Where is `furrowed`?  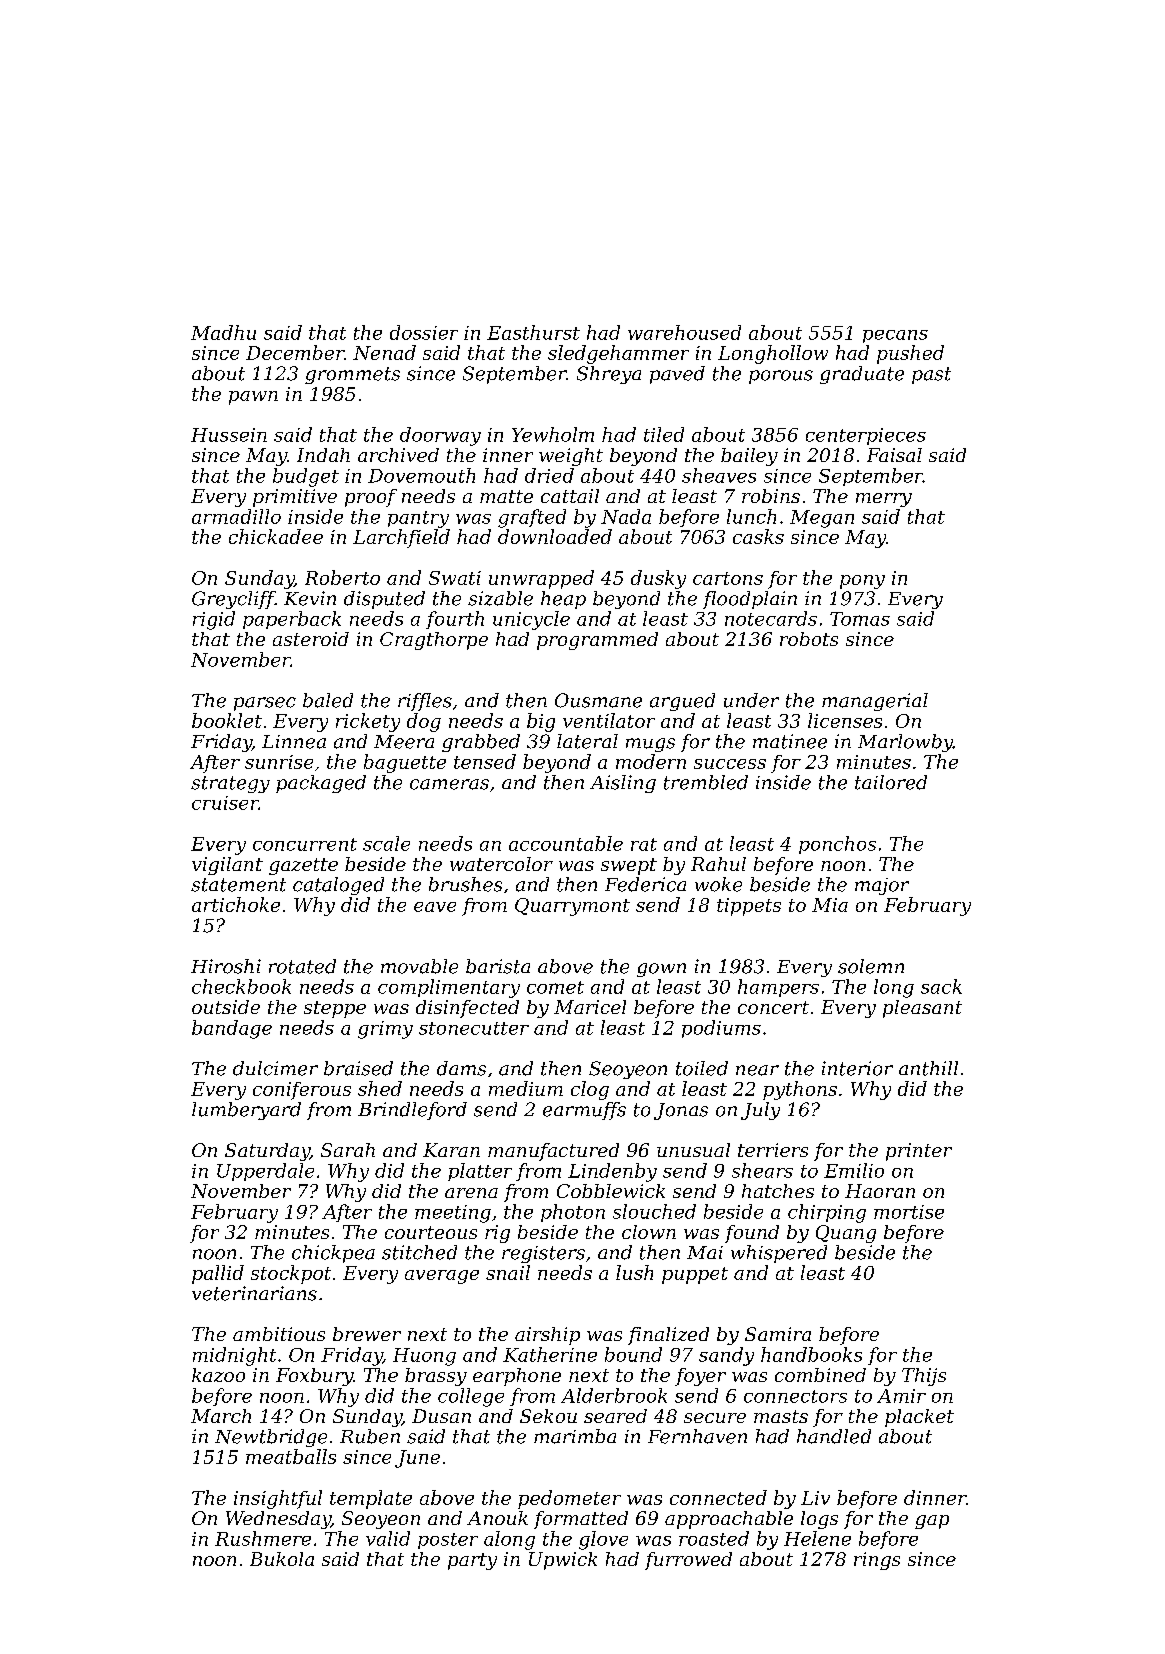 furrowed is located at coordinates (688, 1561).
